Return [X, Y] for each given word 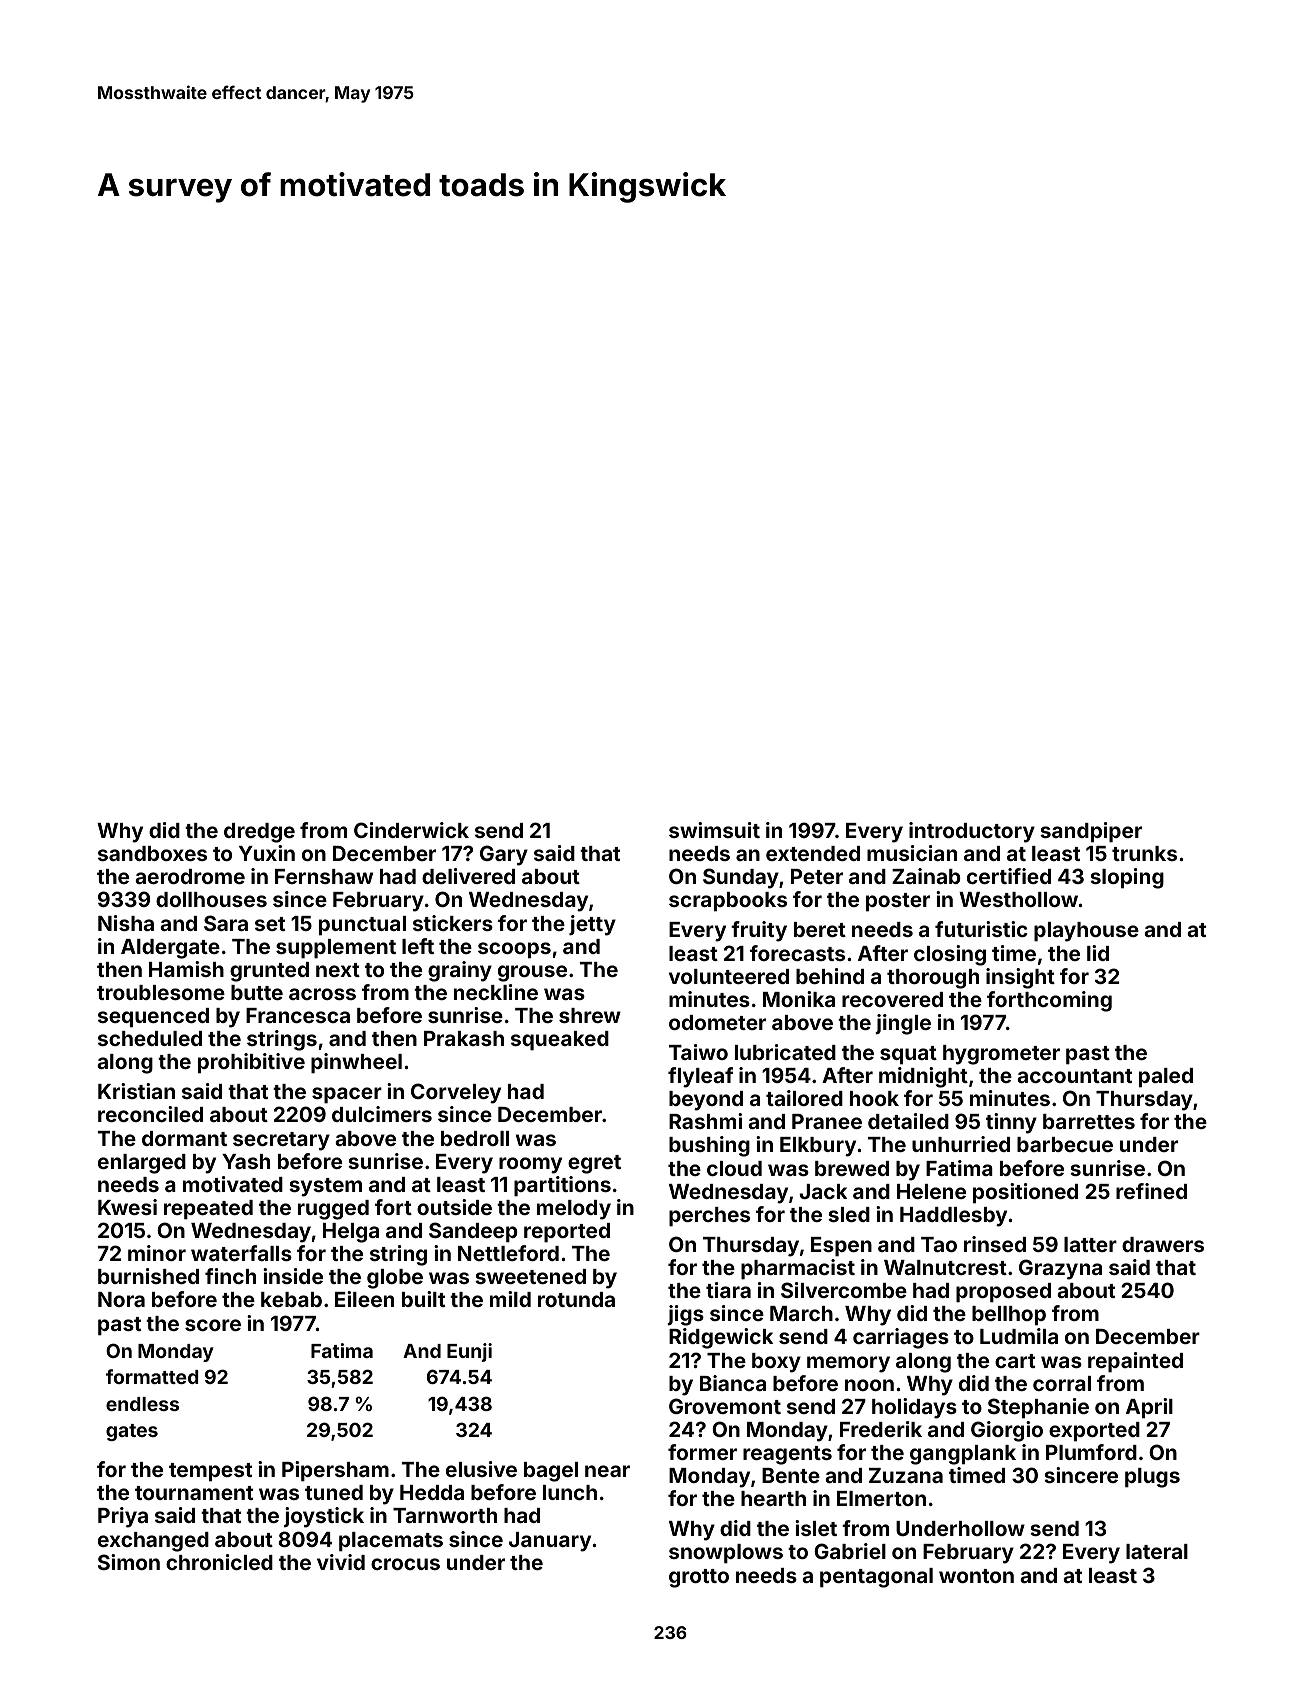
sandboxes [152, 853]
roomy [530, 1165]
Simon [129, 1562]
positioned [1025, 1193]
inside [293, 1276]
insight [1020, 978]
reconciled [150, 1114]
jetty [592, 925]
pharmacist [798, 1269]
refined [1151, 1191]
